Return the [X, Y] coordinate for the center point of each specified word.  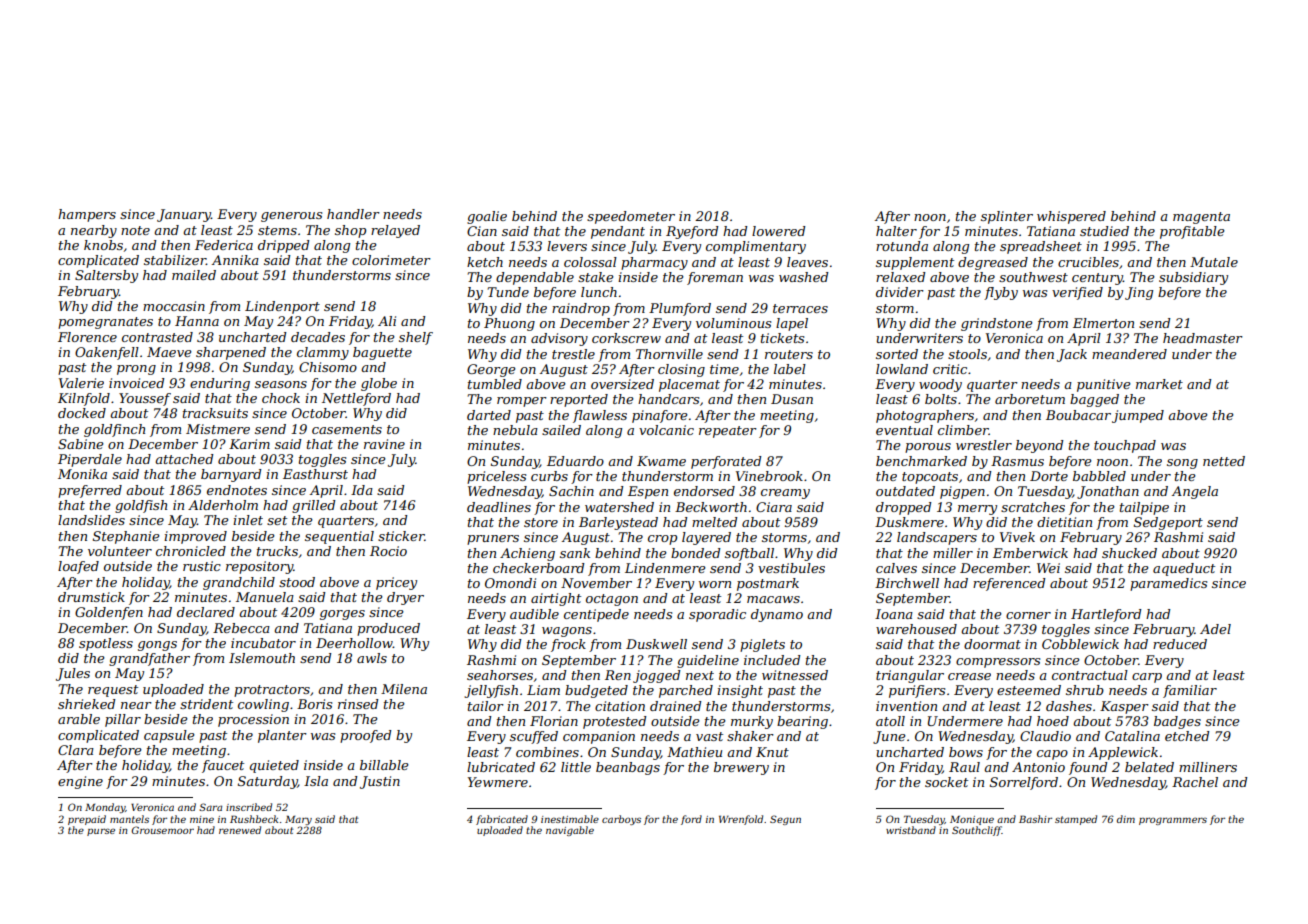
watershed [619, 507]
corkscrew [626, 338]
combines [547, 752]
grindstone [997, 324]
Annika [235, 260]
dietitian [1064, 522]
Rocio [388, 551]
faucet [223, 766]
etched [1187, 736]
